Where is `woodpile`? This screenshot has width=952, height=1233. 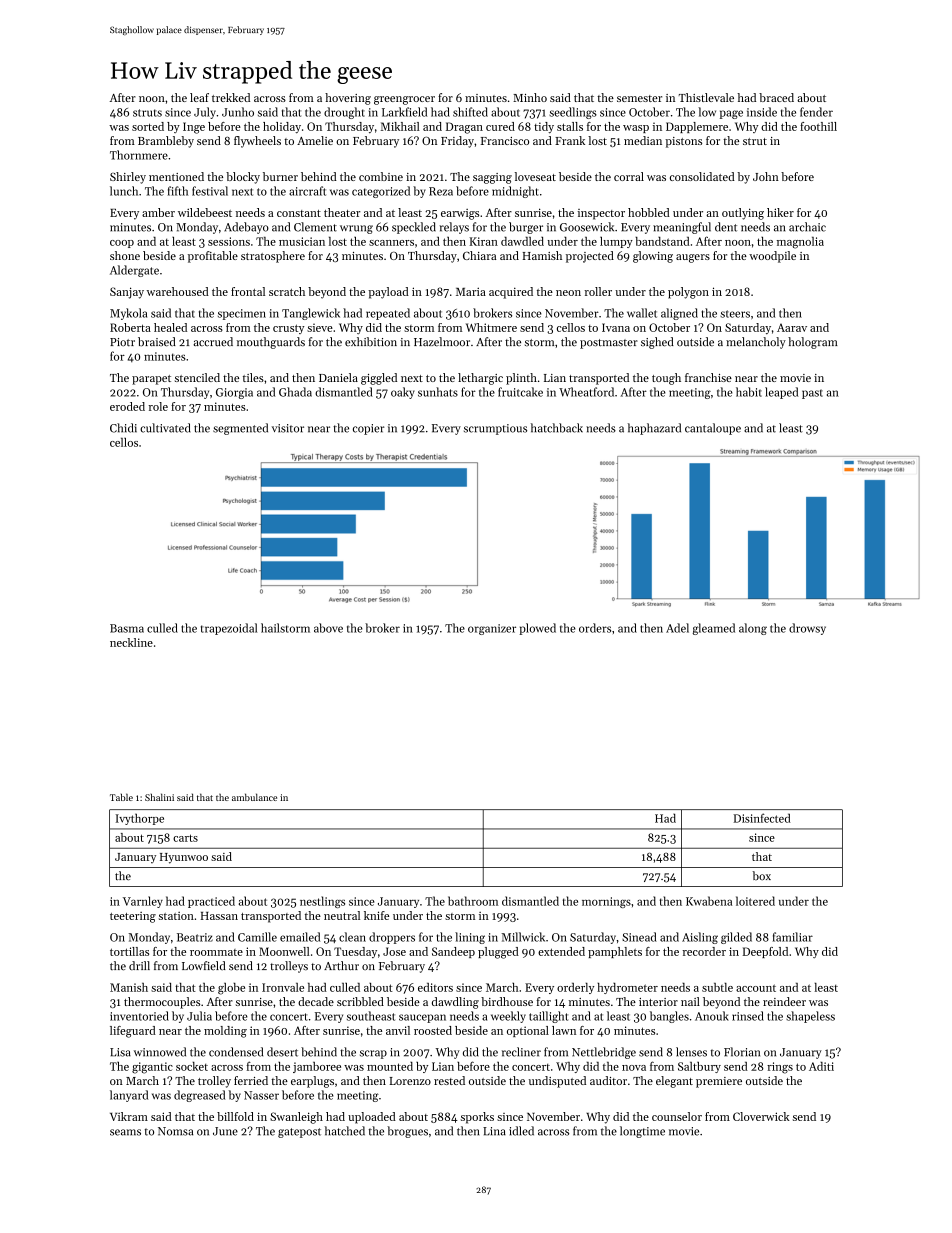
woodpile is located at coordinates (772, 257).
